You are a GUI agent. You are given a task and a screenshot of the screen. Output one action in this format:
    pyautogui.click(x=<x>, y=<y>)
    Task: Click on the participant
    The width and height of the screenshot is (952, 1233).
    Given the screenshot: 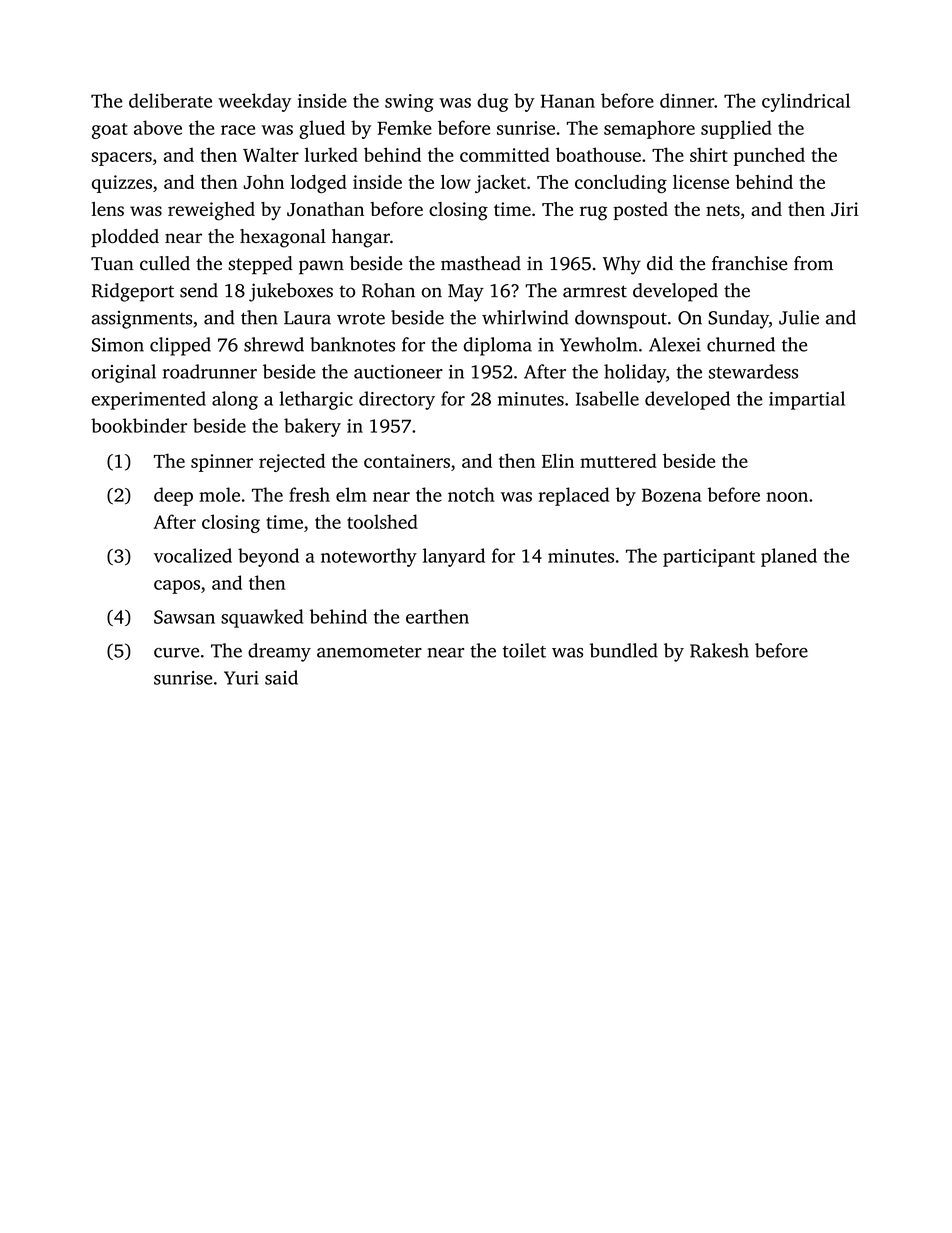 What is the action you would take?
    pyautogui.click(x=709, y=558)
